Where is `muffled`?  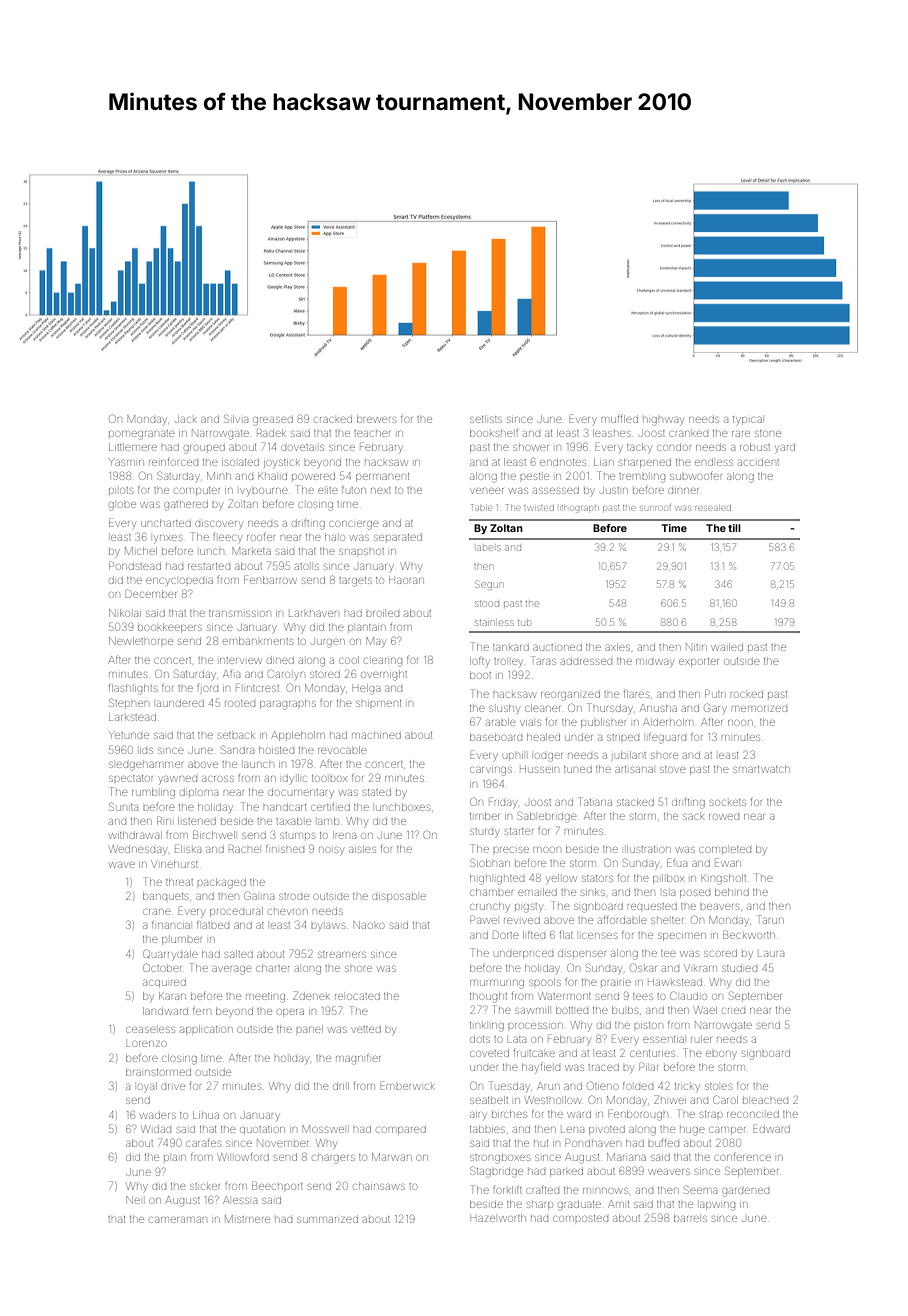
muffled is located at coordinates (620, 418).
